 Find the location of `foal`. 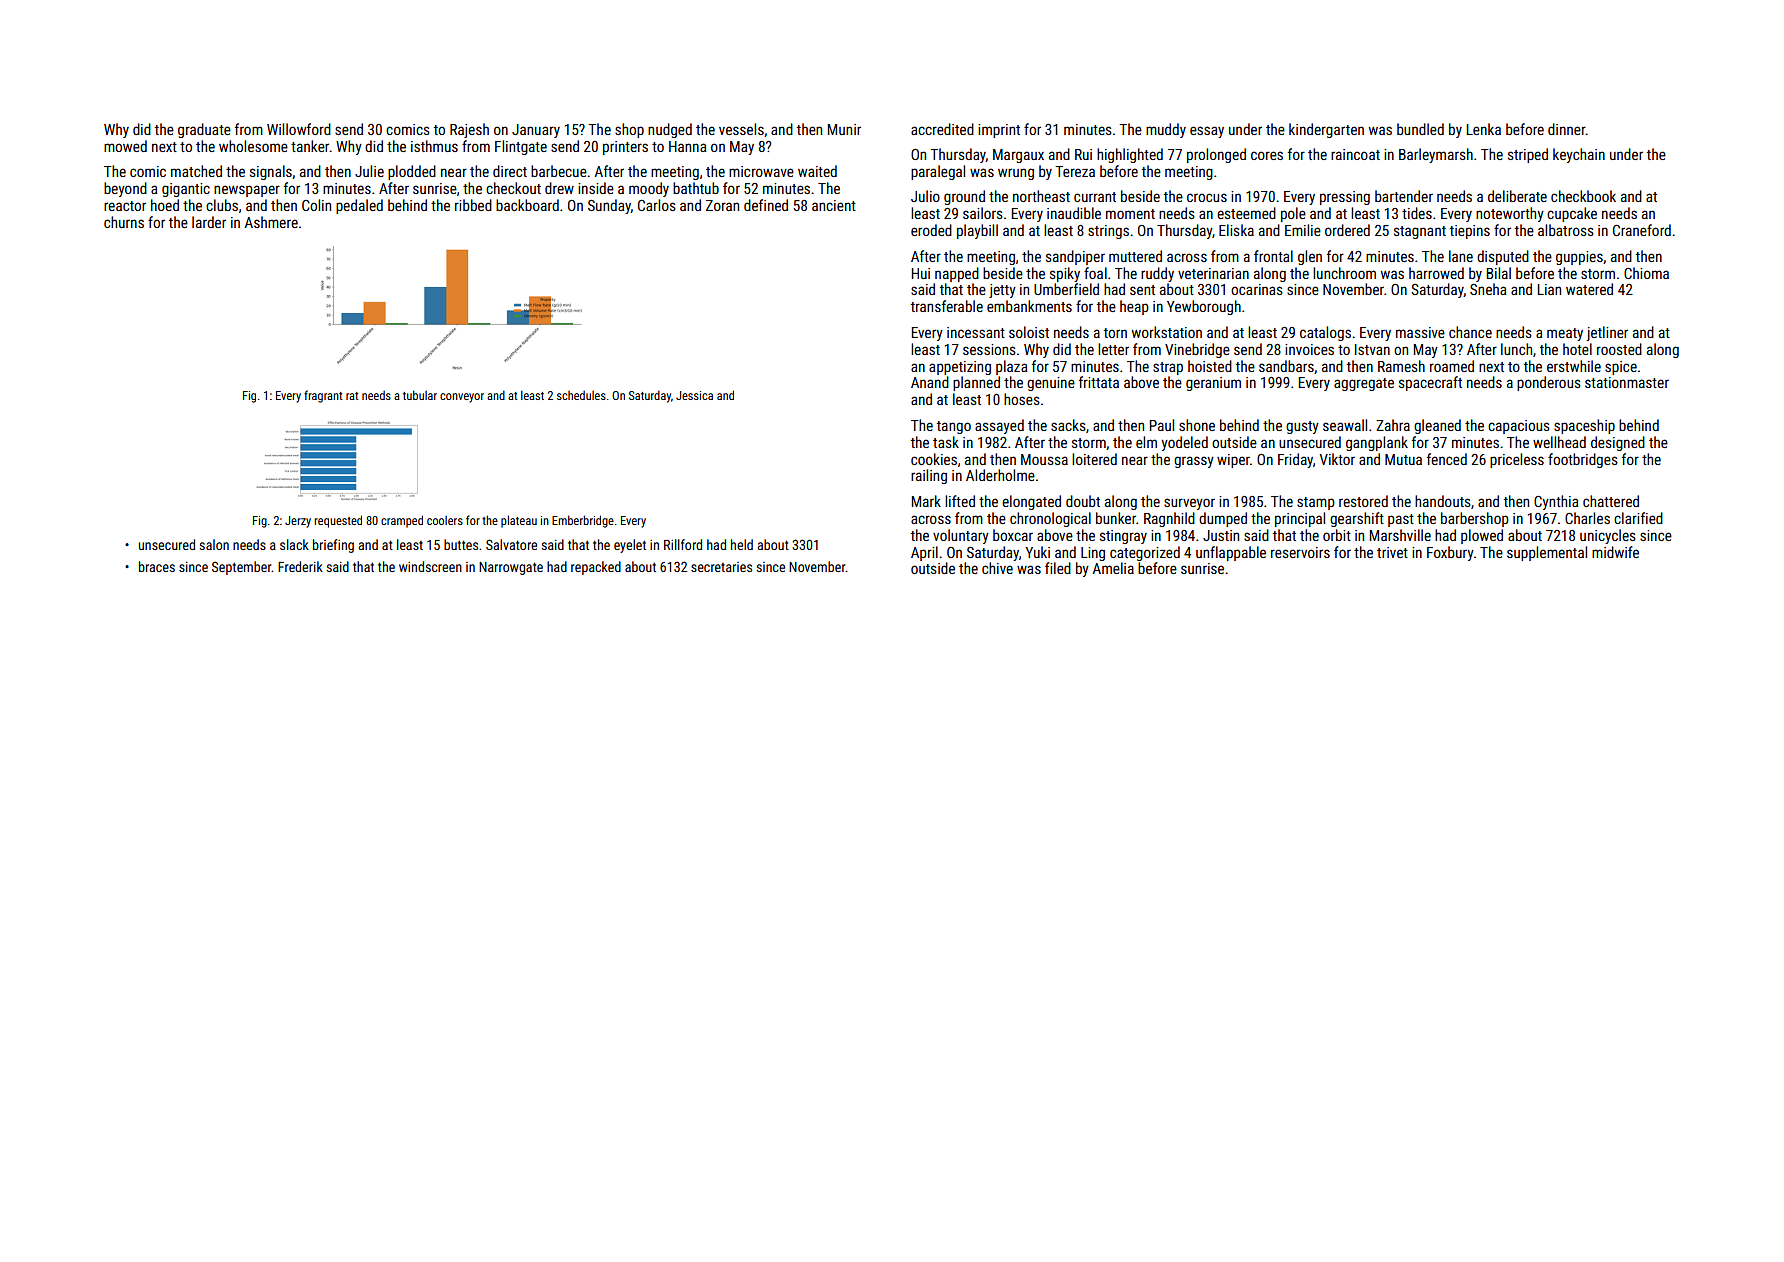

foal is located at coordinates (1095, 273).
